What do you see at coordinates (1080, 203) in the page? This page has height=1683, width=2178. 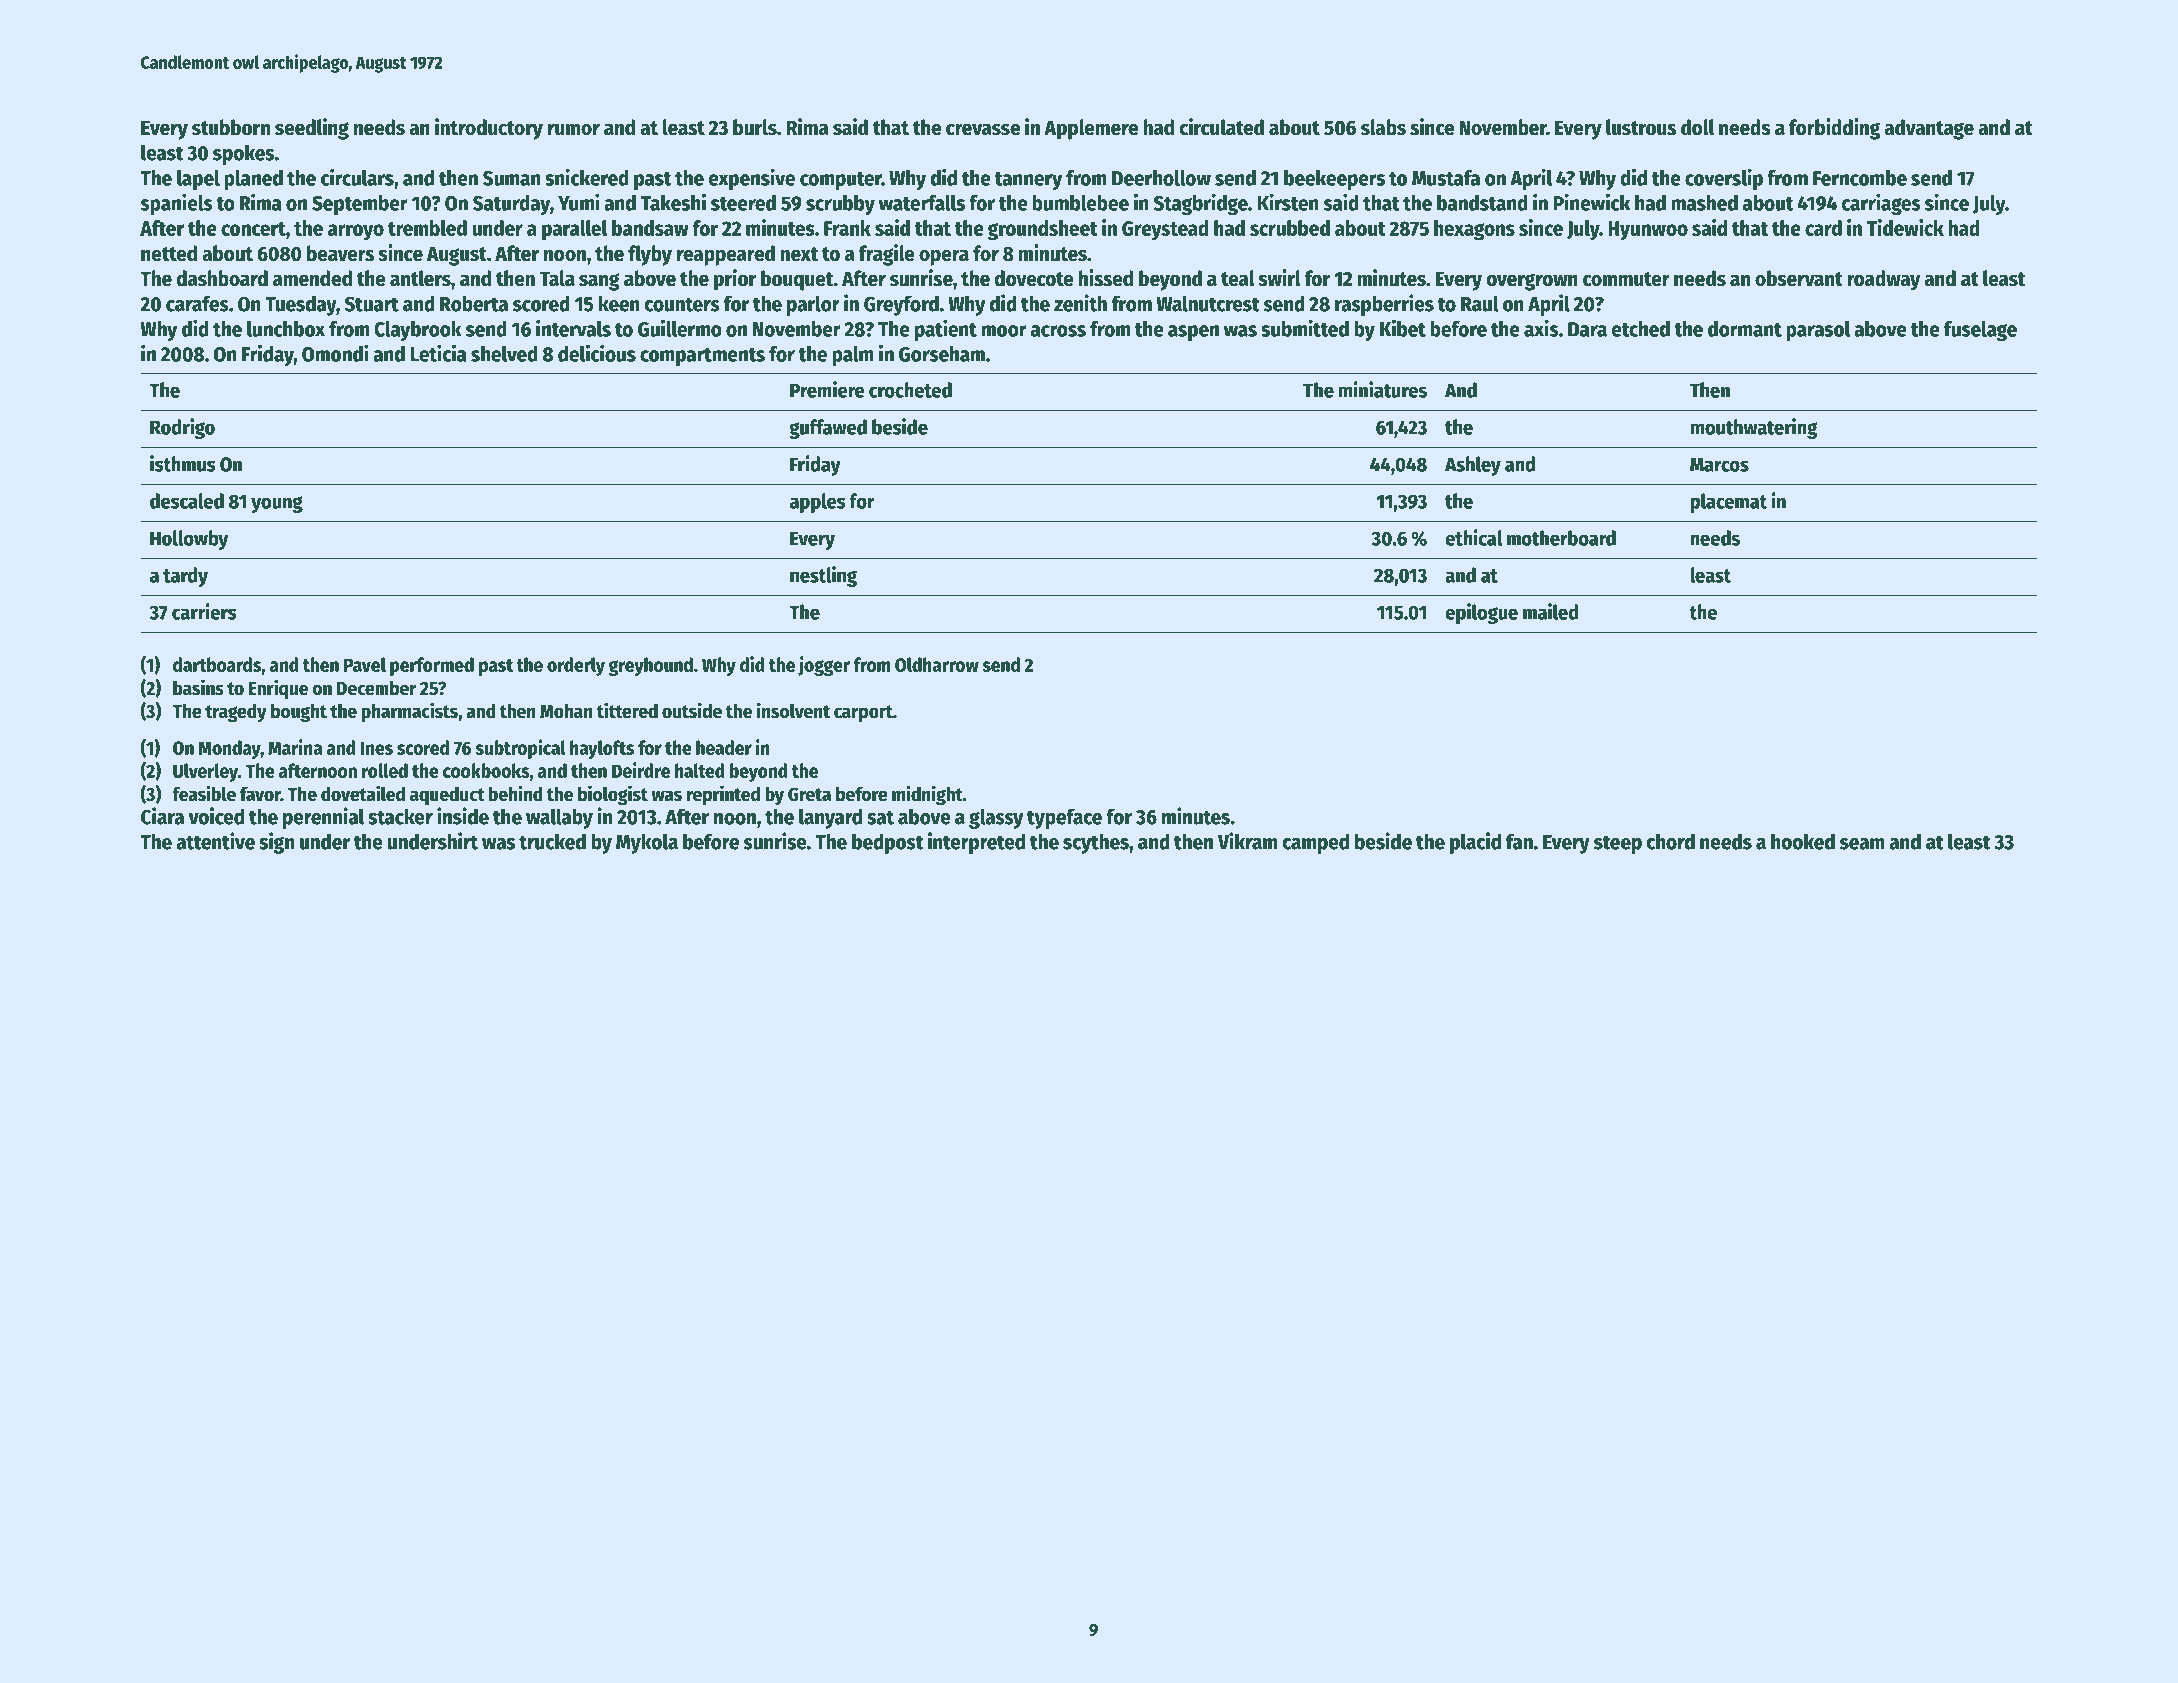 I see `bumblebee` at bounding box center [1080, 203].
